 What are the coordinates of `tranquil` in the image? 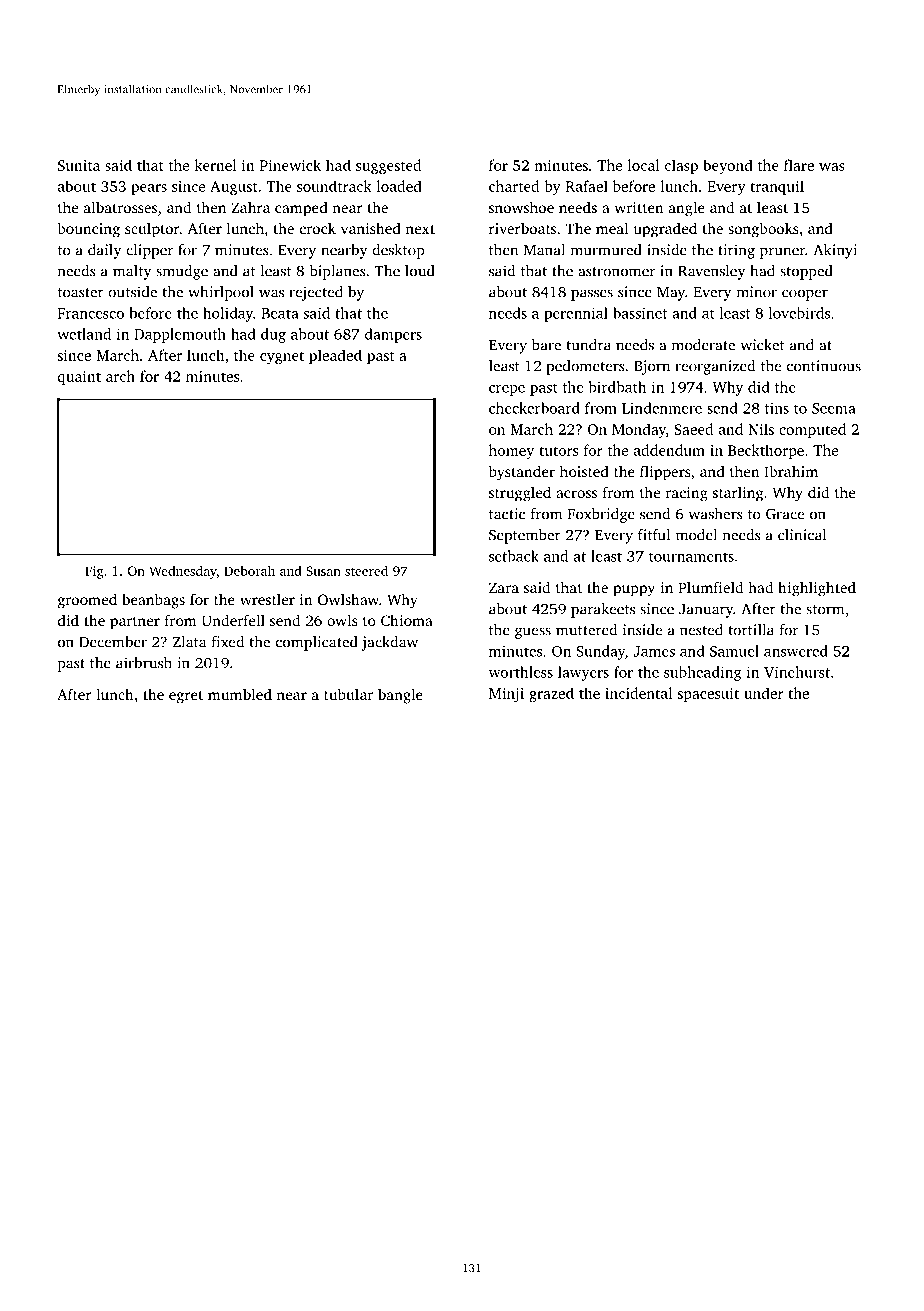 It's located at (777, 187).
